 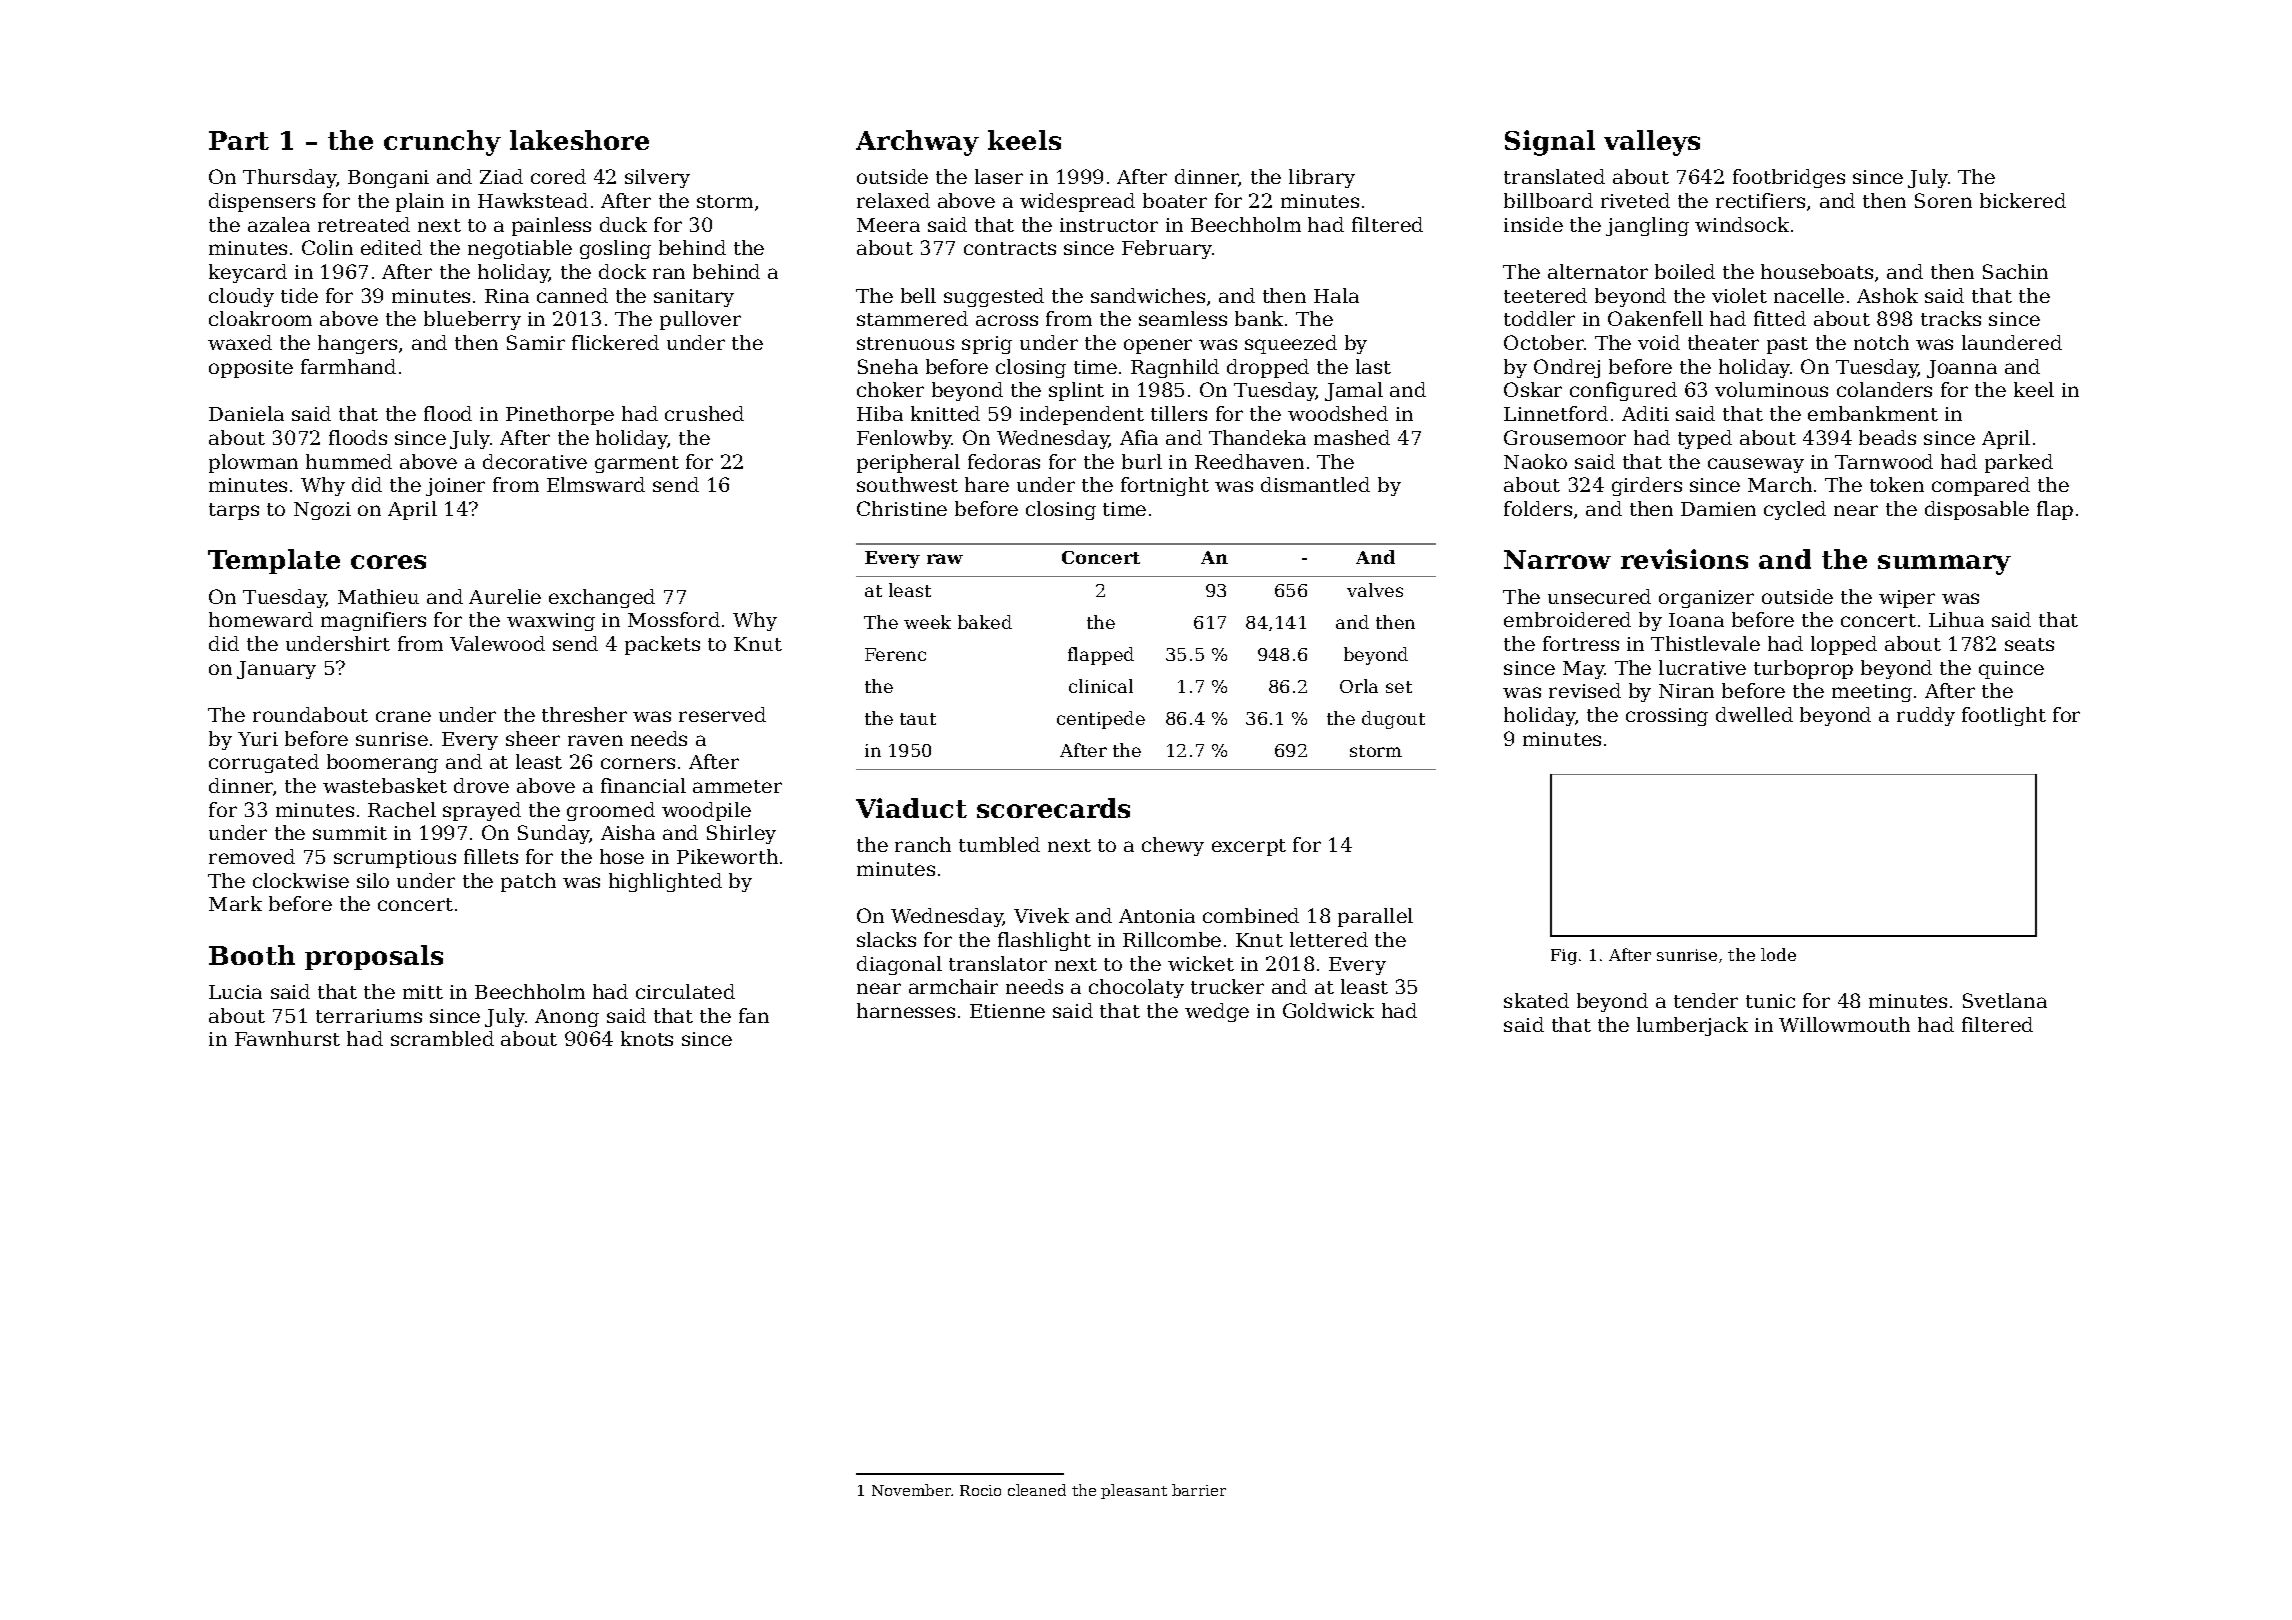 What do you see at coordinates (279, 224) in the image?
I see `azalea` at bounding box center [279, 224].
